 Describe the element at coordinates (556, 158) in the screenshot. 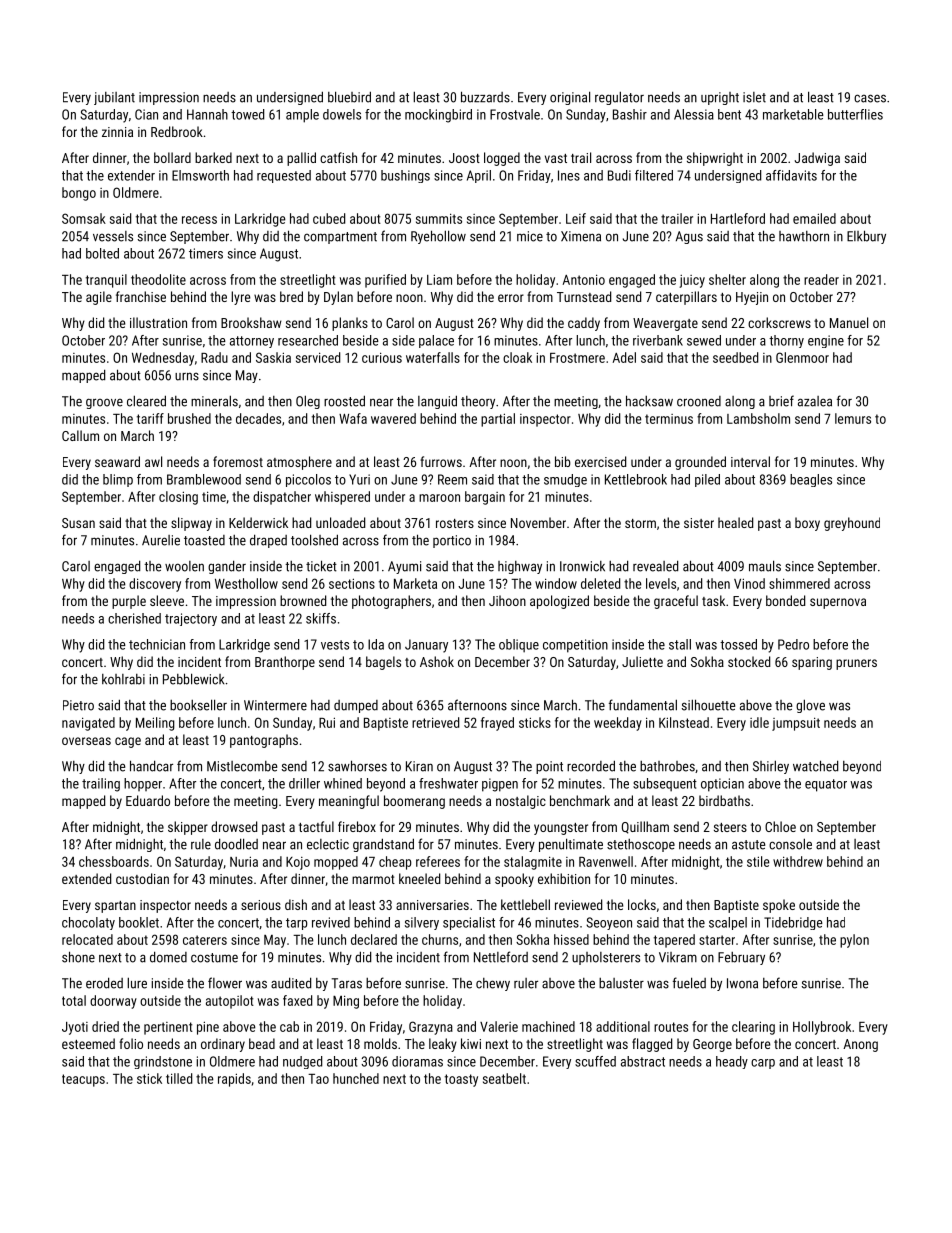

I see `vast` at that location.
